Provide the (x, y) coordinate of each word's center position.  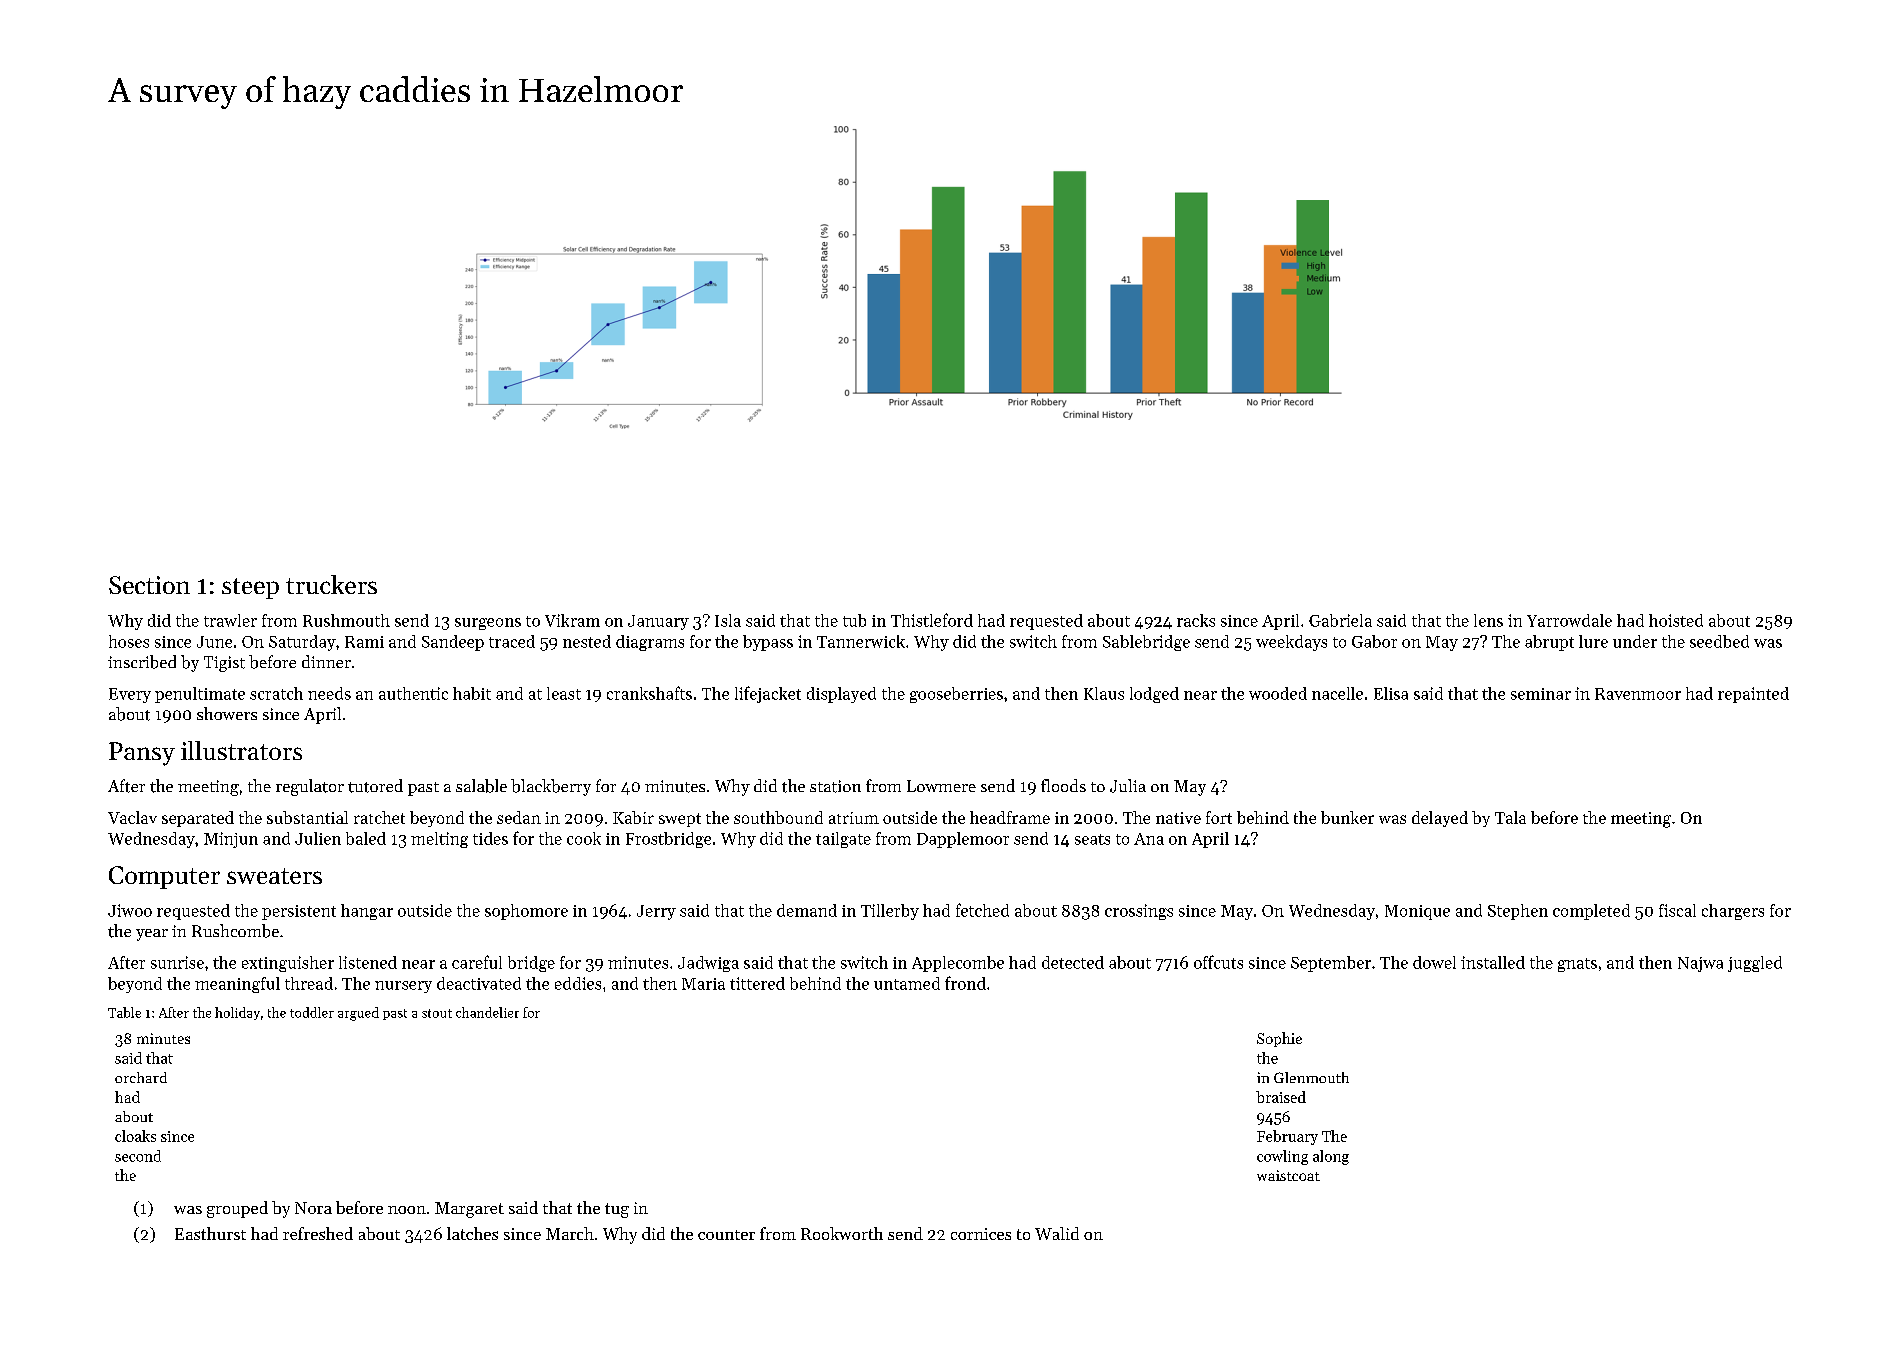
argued (358, 1014)
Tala (1510, 817)
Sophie (1279, 1039)
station (835, 786)
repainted (1753, 695)
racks (1196, 620)
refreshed (318, 1233)
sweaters (274, 876)
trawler (230, 620)
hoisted (1676, 620)
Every (130, 695)
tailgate (843, 840)
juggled (1755, 964)
